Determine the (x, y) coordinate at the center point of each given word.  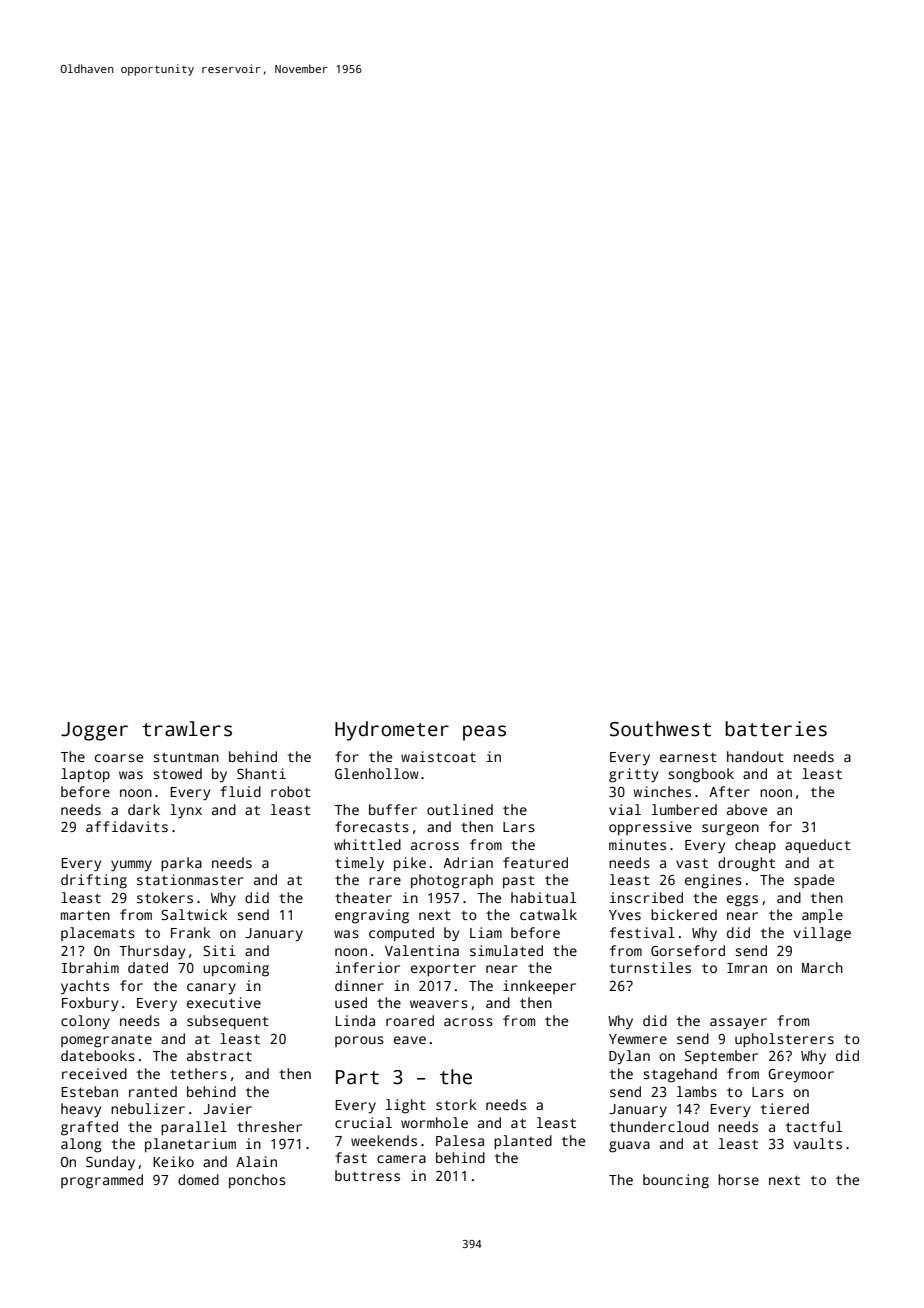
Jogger (94, 731)
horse (738, 1179)
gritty (633, 775)
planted (523, 1142)
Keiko (173, 1161)
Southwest (660, 729)
